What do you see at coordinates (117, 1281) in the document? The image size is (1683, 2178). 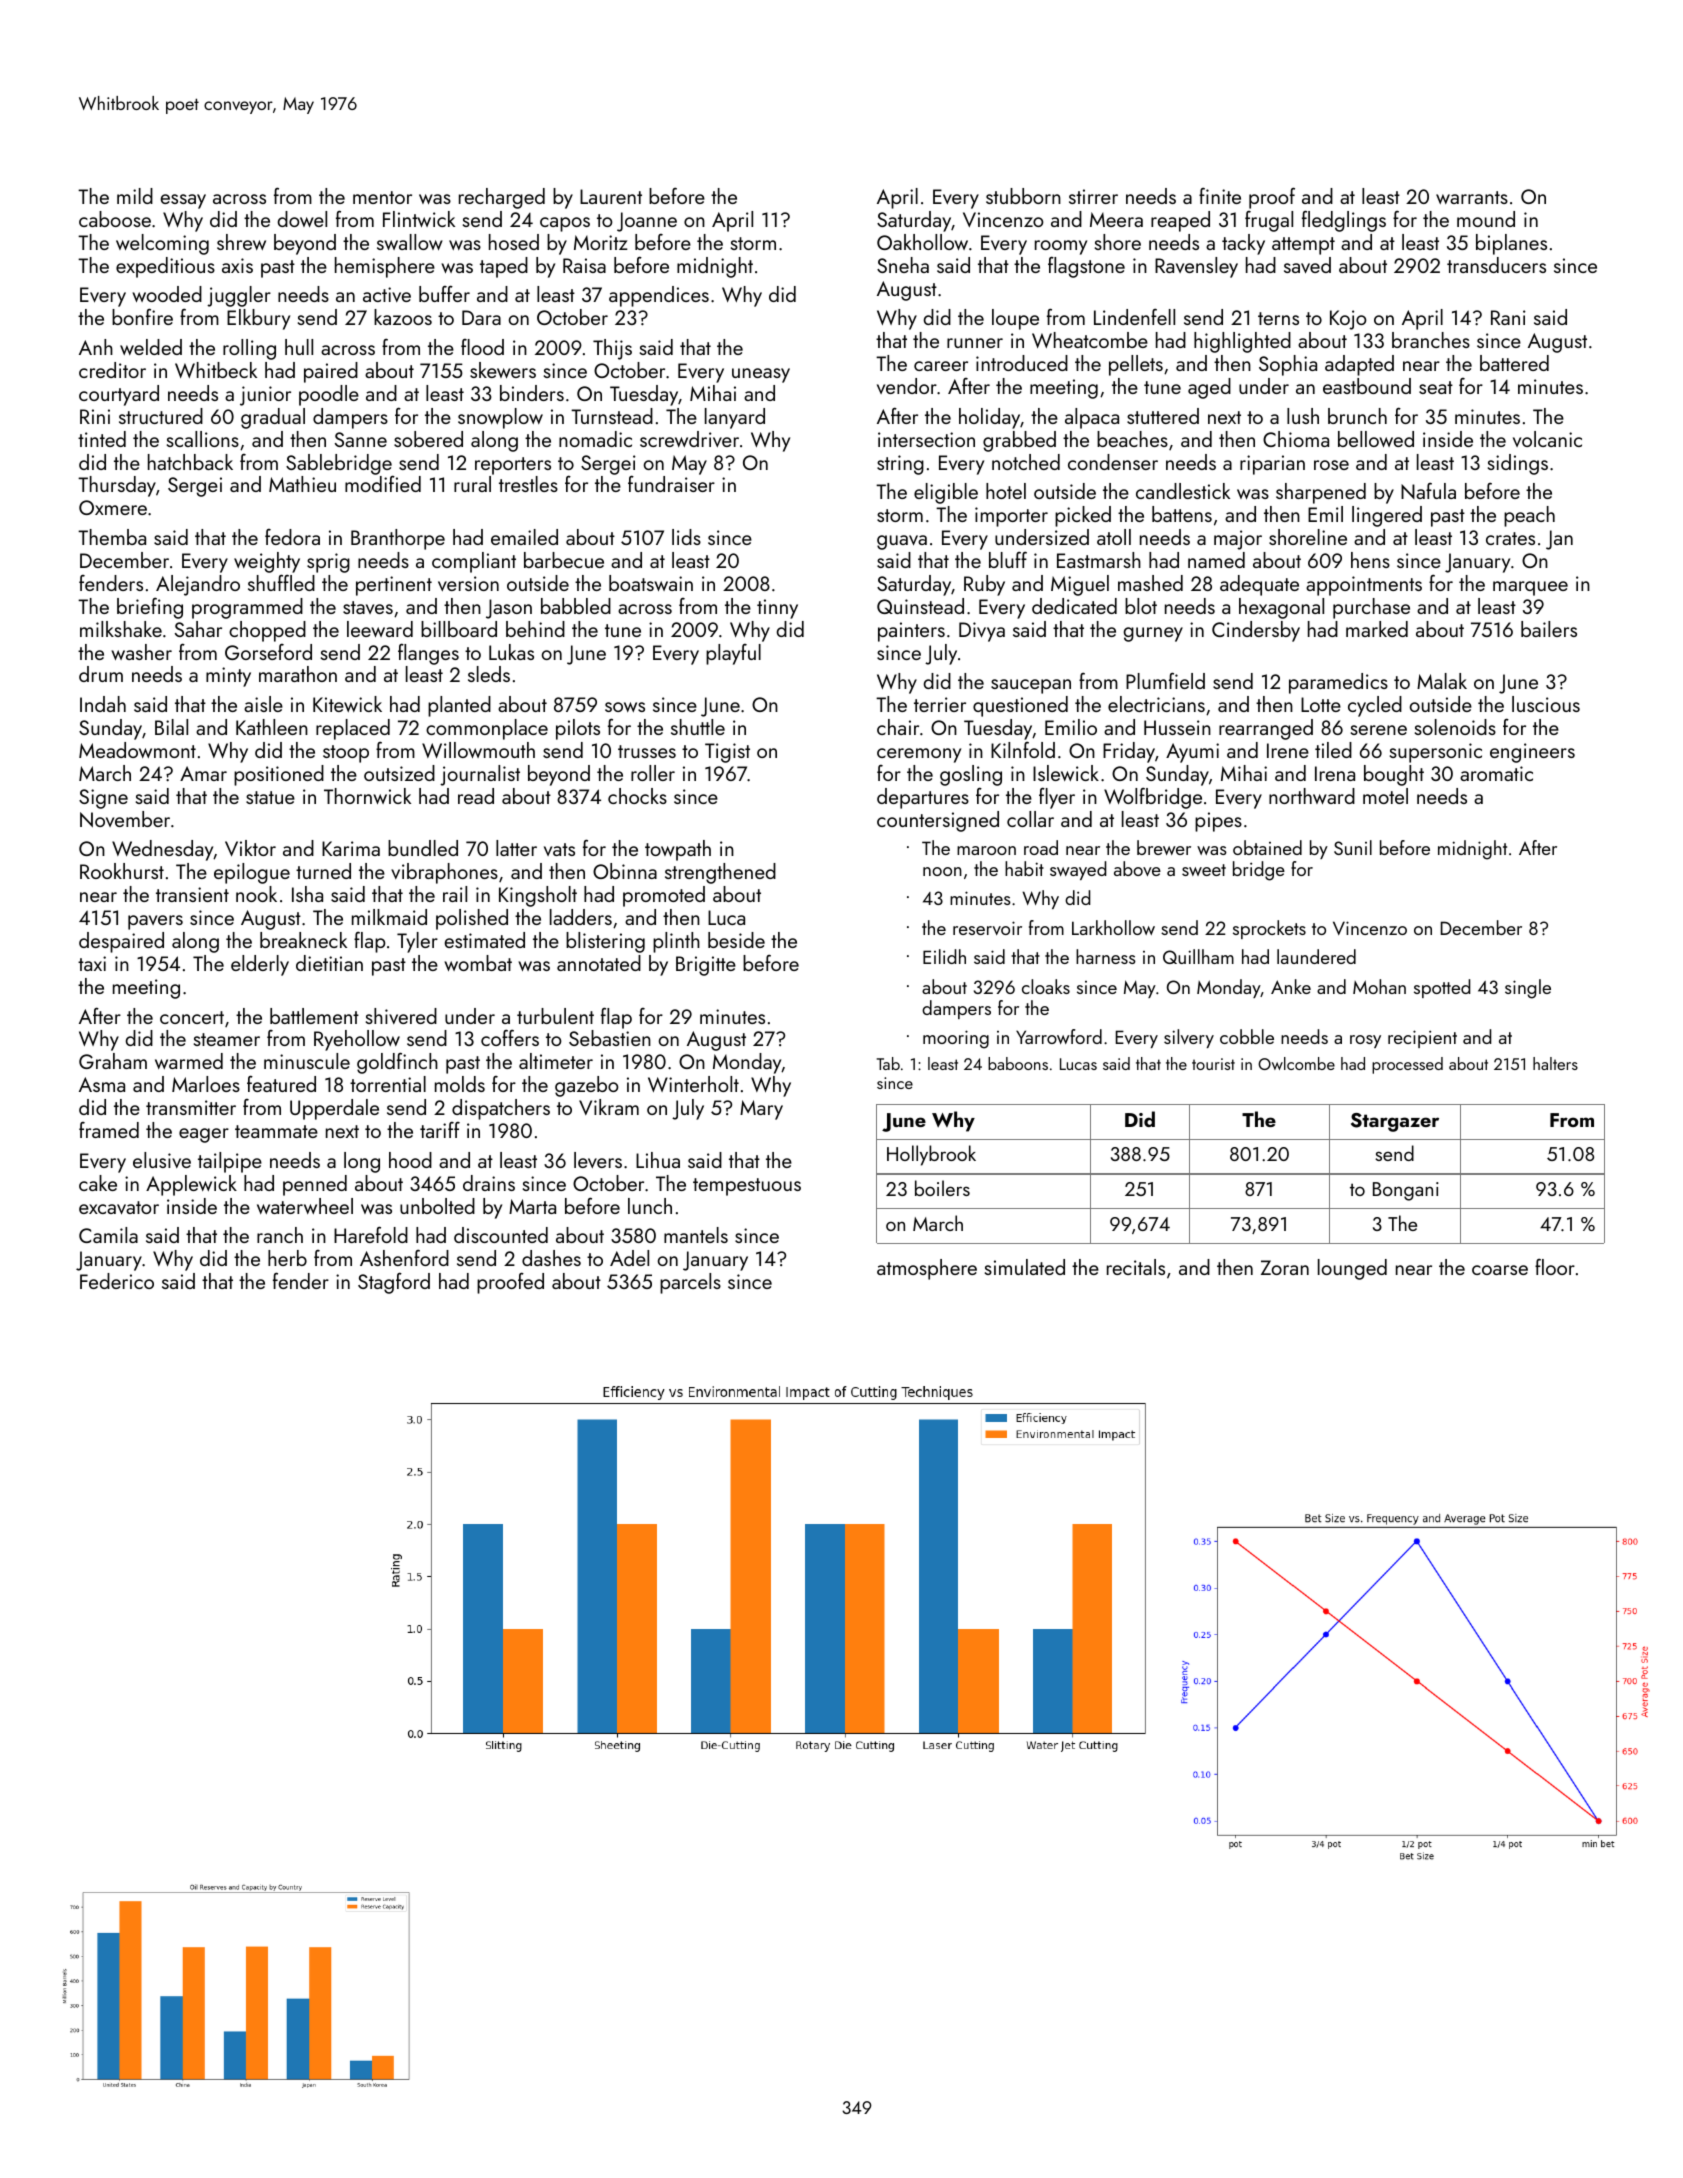 I see `Federico` at bounding box center [117, 1281].
